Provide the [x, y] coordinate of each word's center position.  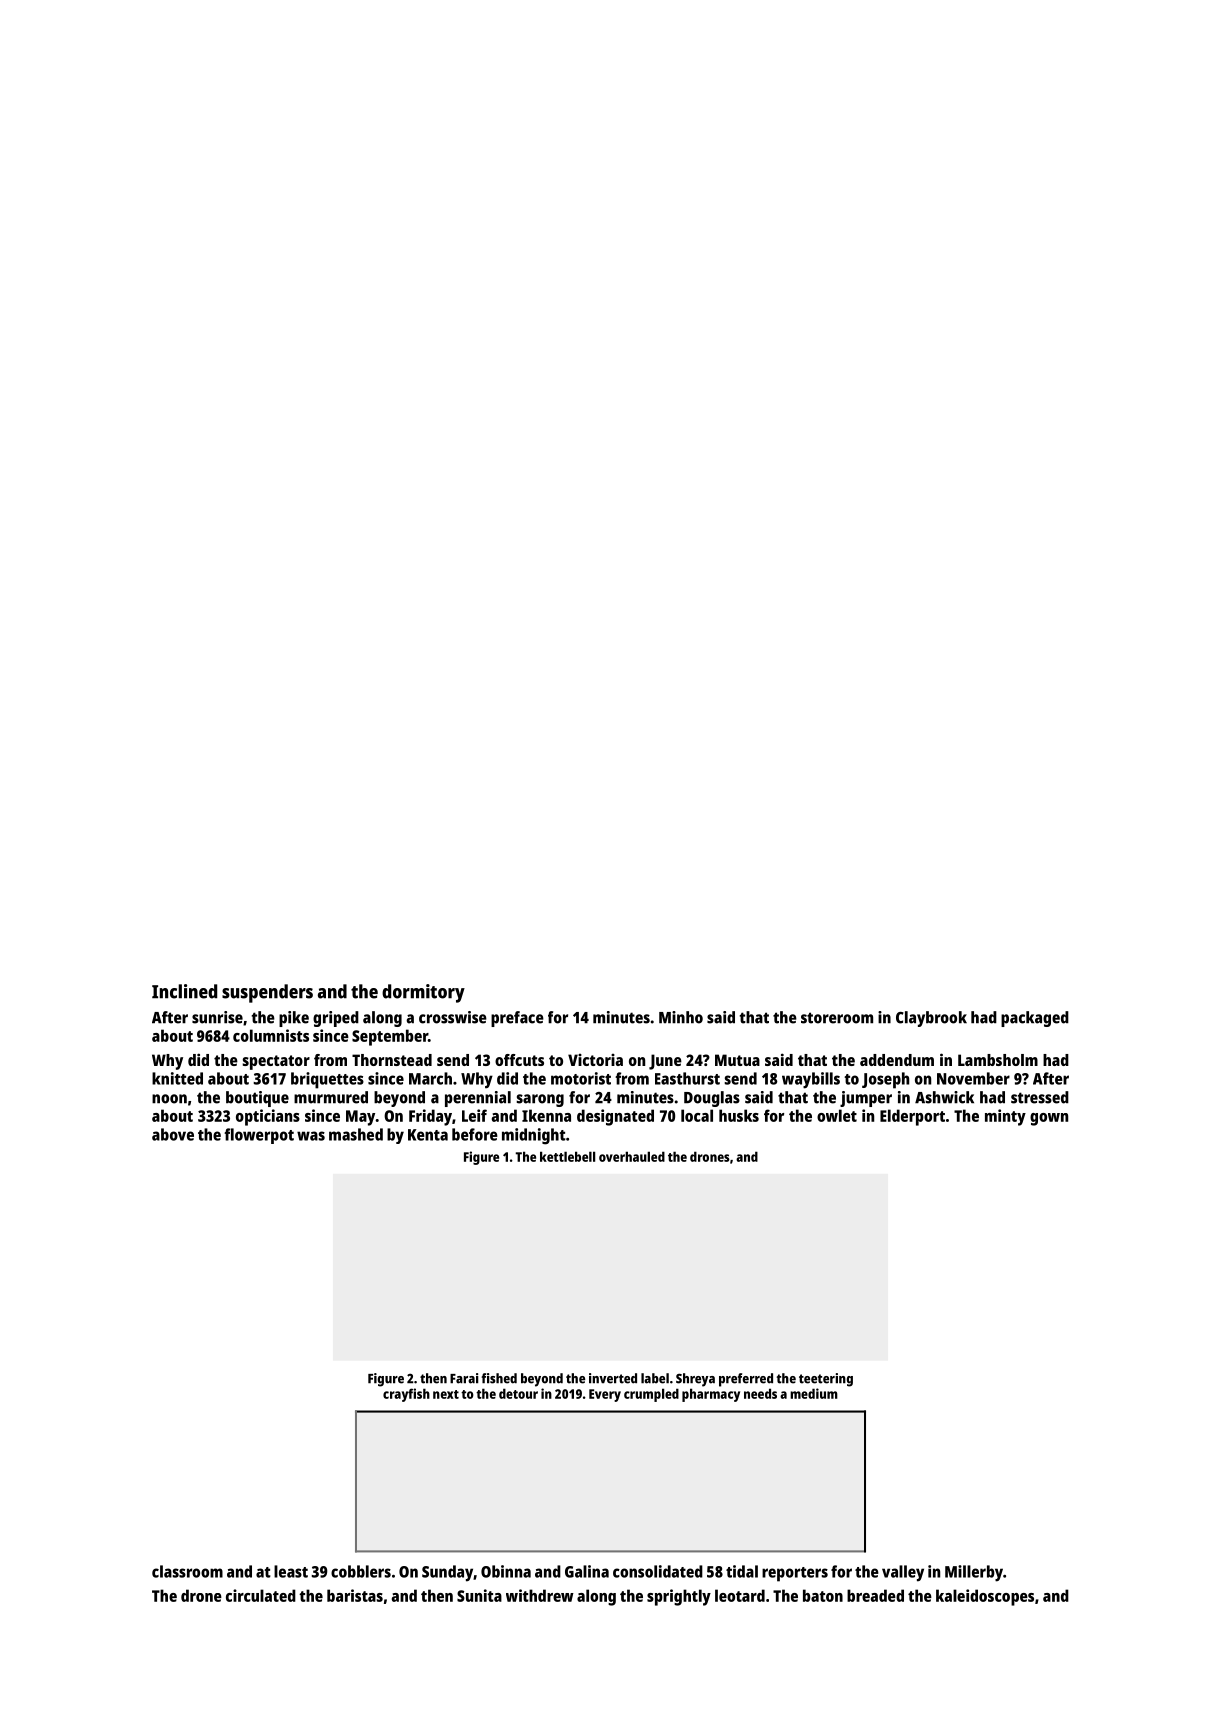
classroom [187, 1571]
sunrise [217, 1017]
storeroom [837, 1018]
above [173, 1134]
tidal [742, 1571]
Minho [681, 1017]
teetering [826, 1380]
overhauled [632, 1156]
